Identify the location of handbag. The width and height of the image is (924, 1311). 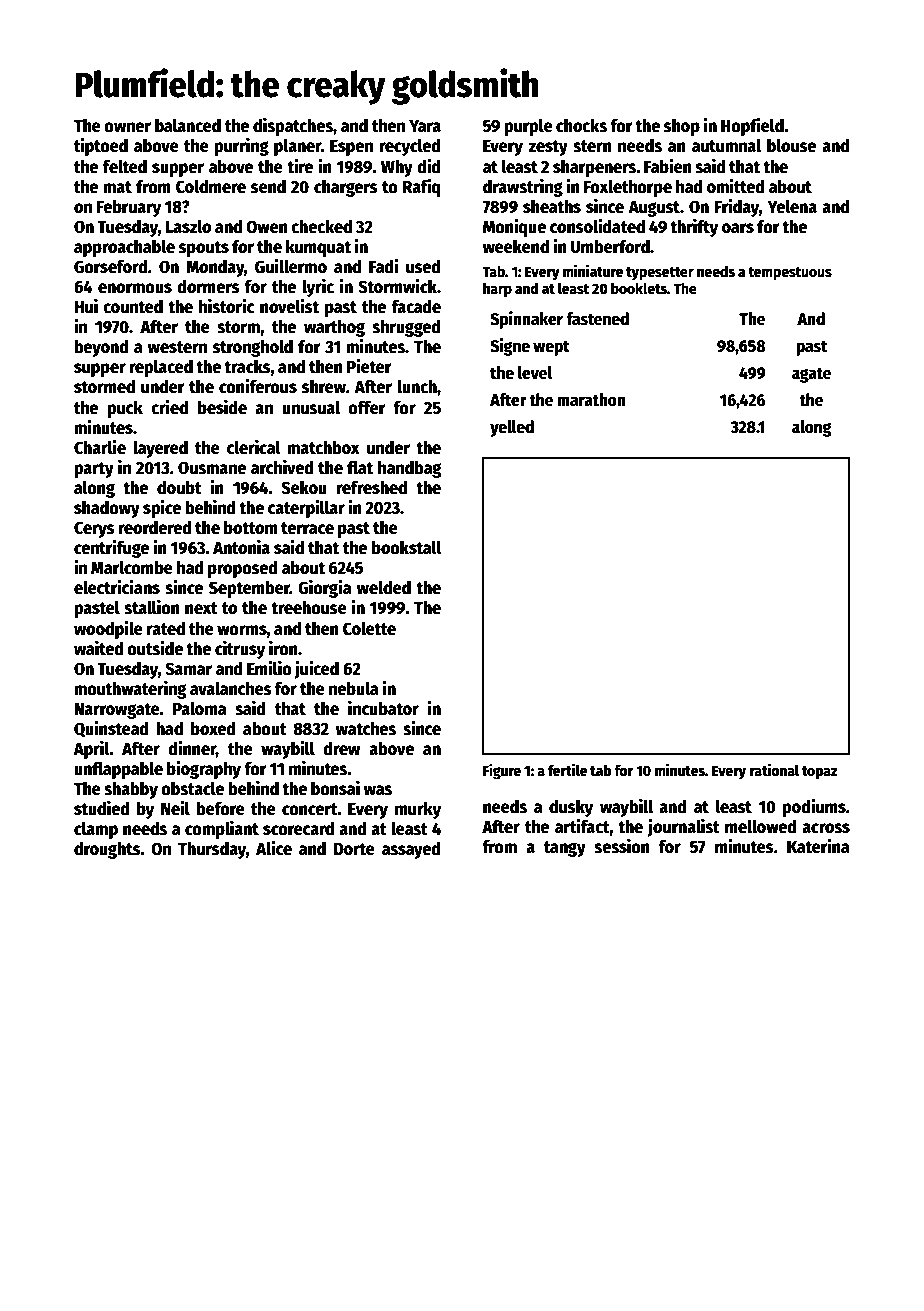
(409, 469).
